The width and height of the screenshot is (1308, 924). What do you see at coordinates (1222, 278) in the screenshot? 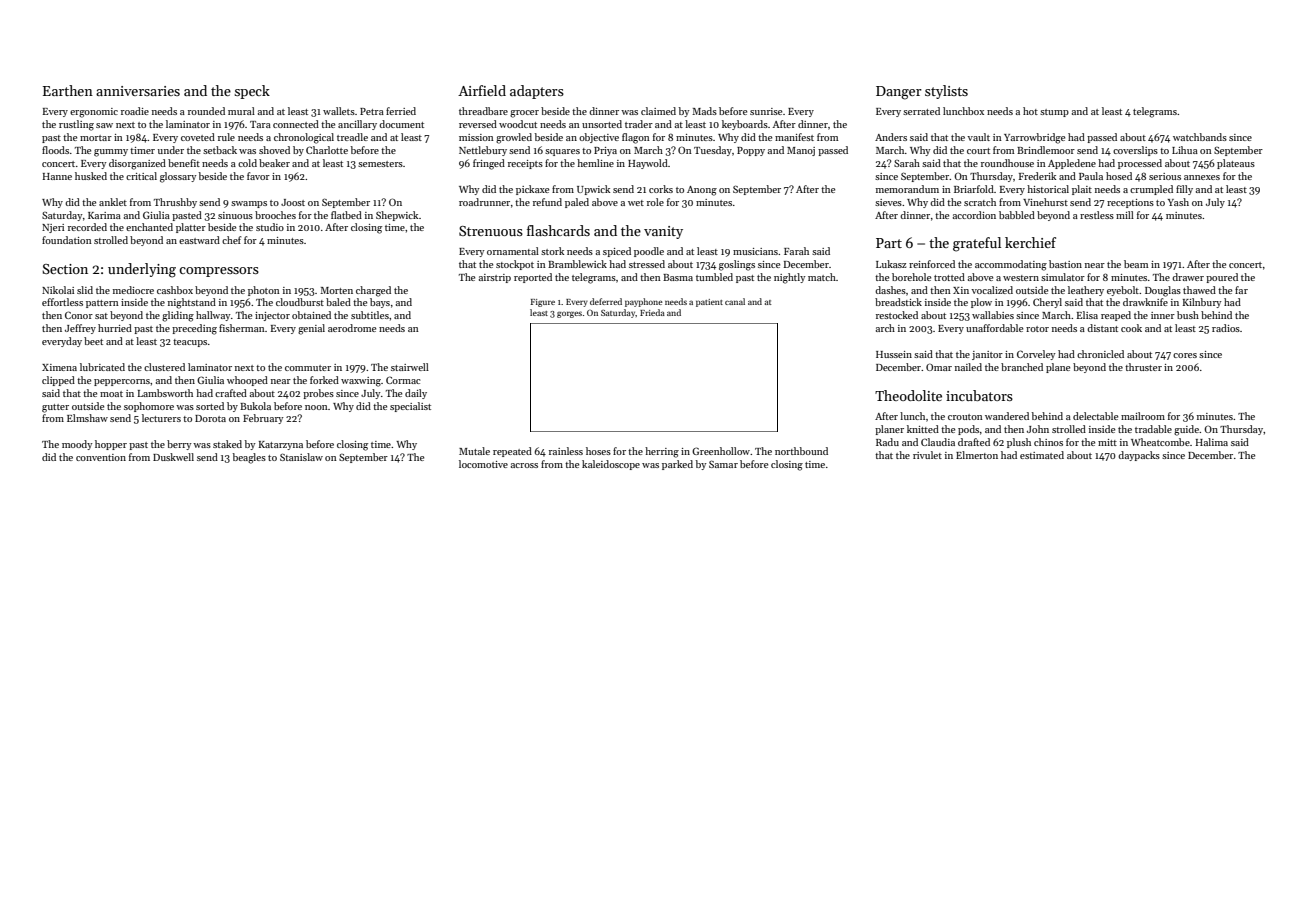
I see `poured` at bounding box center [1222, 278].
